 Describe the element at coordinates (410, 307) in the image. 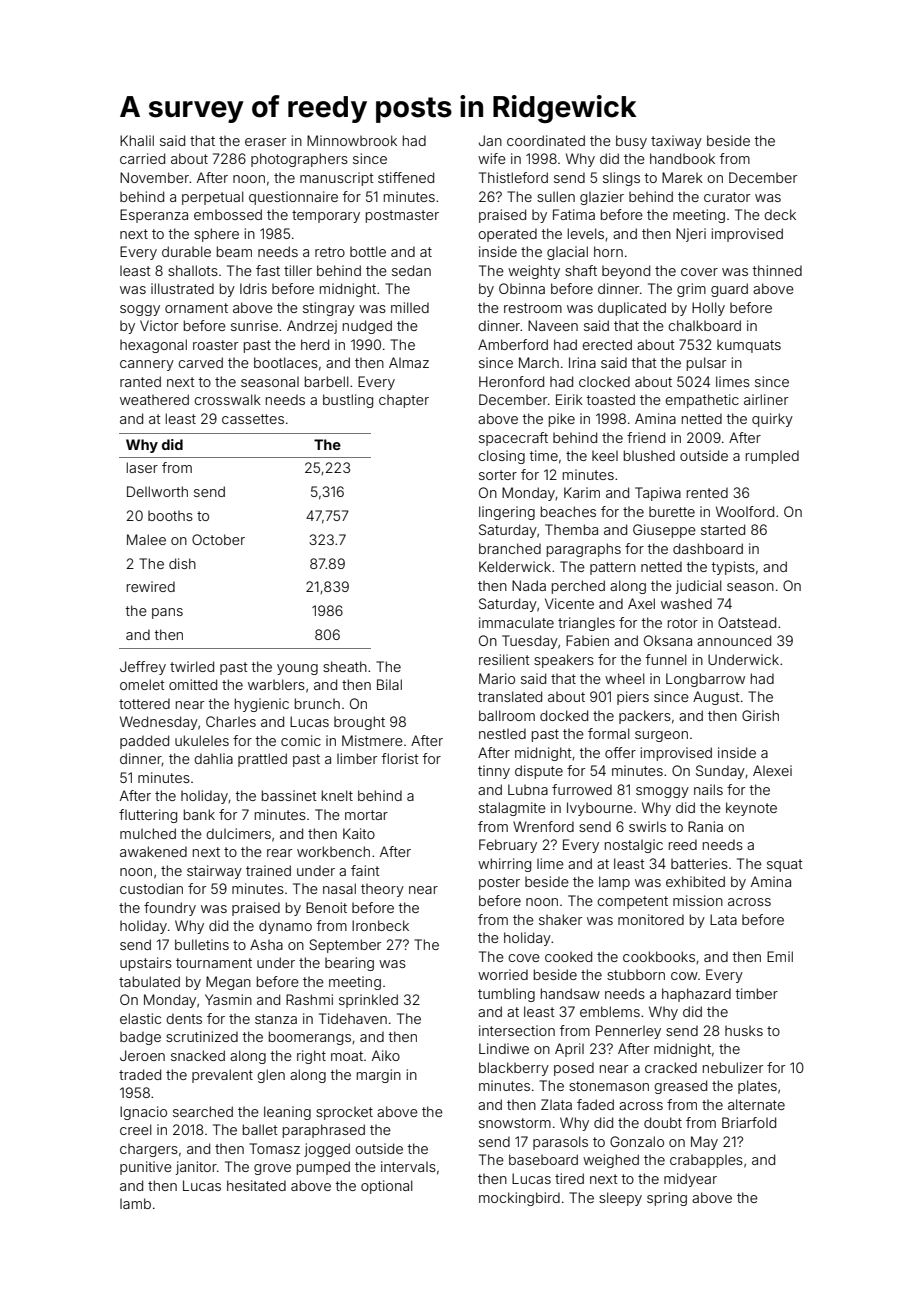

I see `milled` at that location.
